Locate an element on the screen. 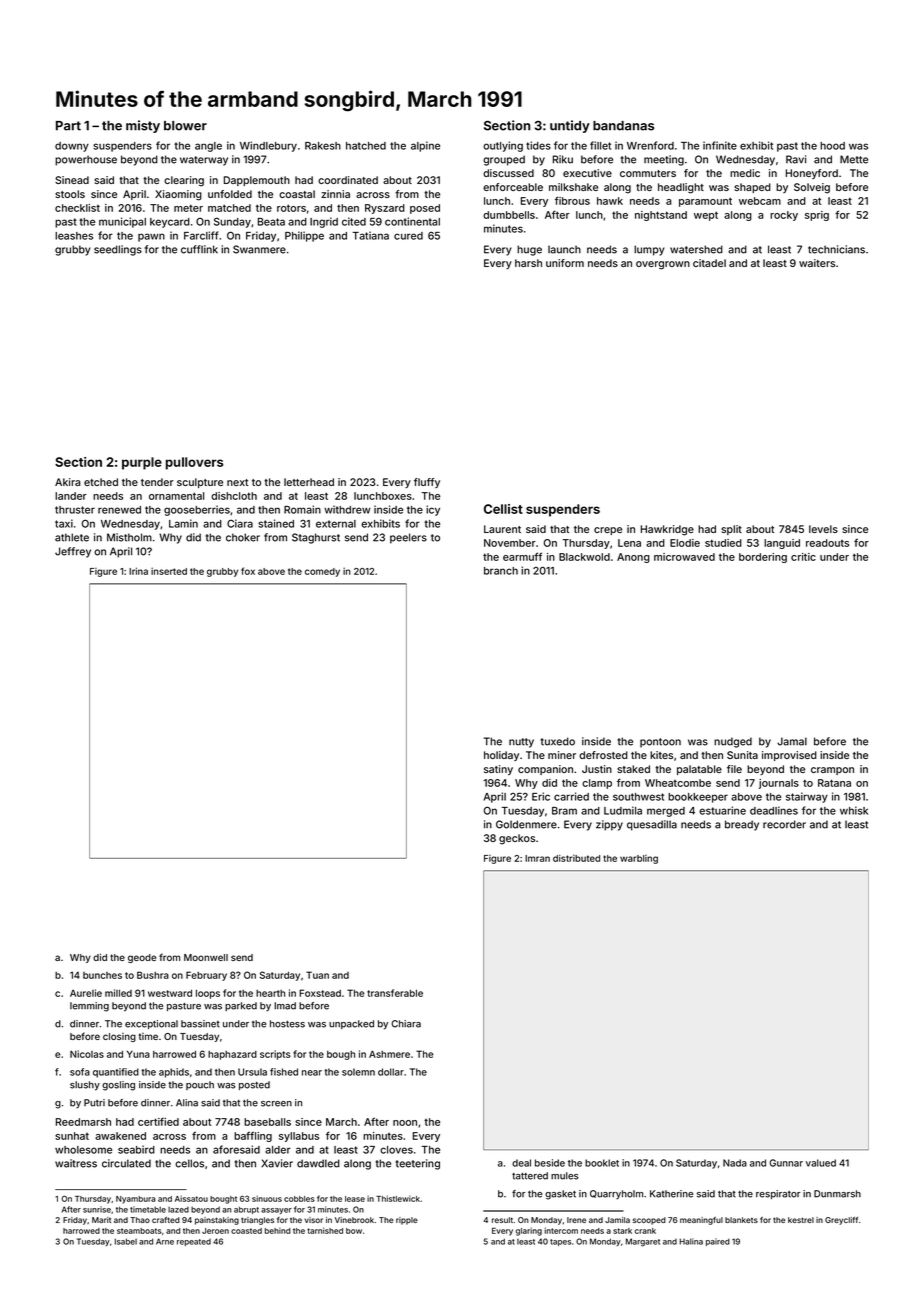  westward is located at coordinates (170, 993).
